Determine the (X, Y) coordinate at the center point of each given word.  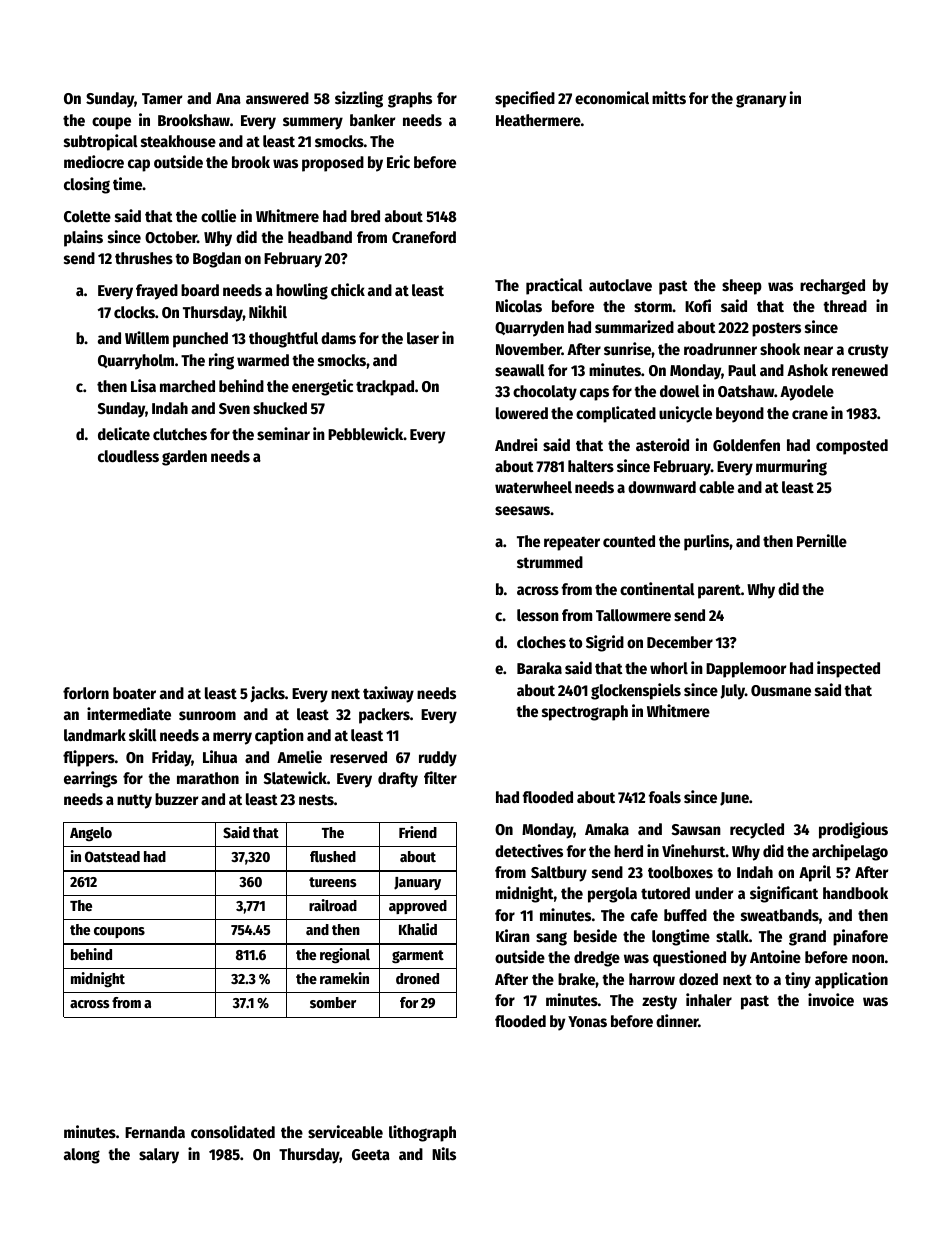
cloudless (128, 456)
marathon (208, 778)
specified (525, 99)
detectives (529, 851)
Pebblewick (365, 434)
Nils (444, 1154)
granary (761, 101)
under (714, 893)
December (680, 642)
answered (277, 98)
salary (159, 1156)
